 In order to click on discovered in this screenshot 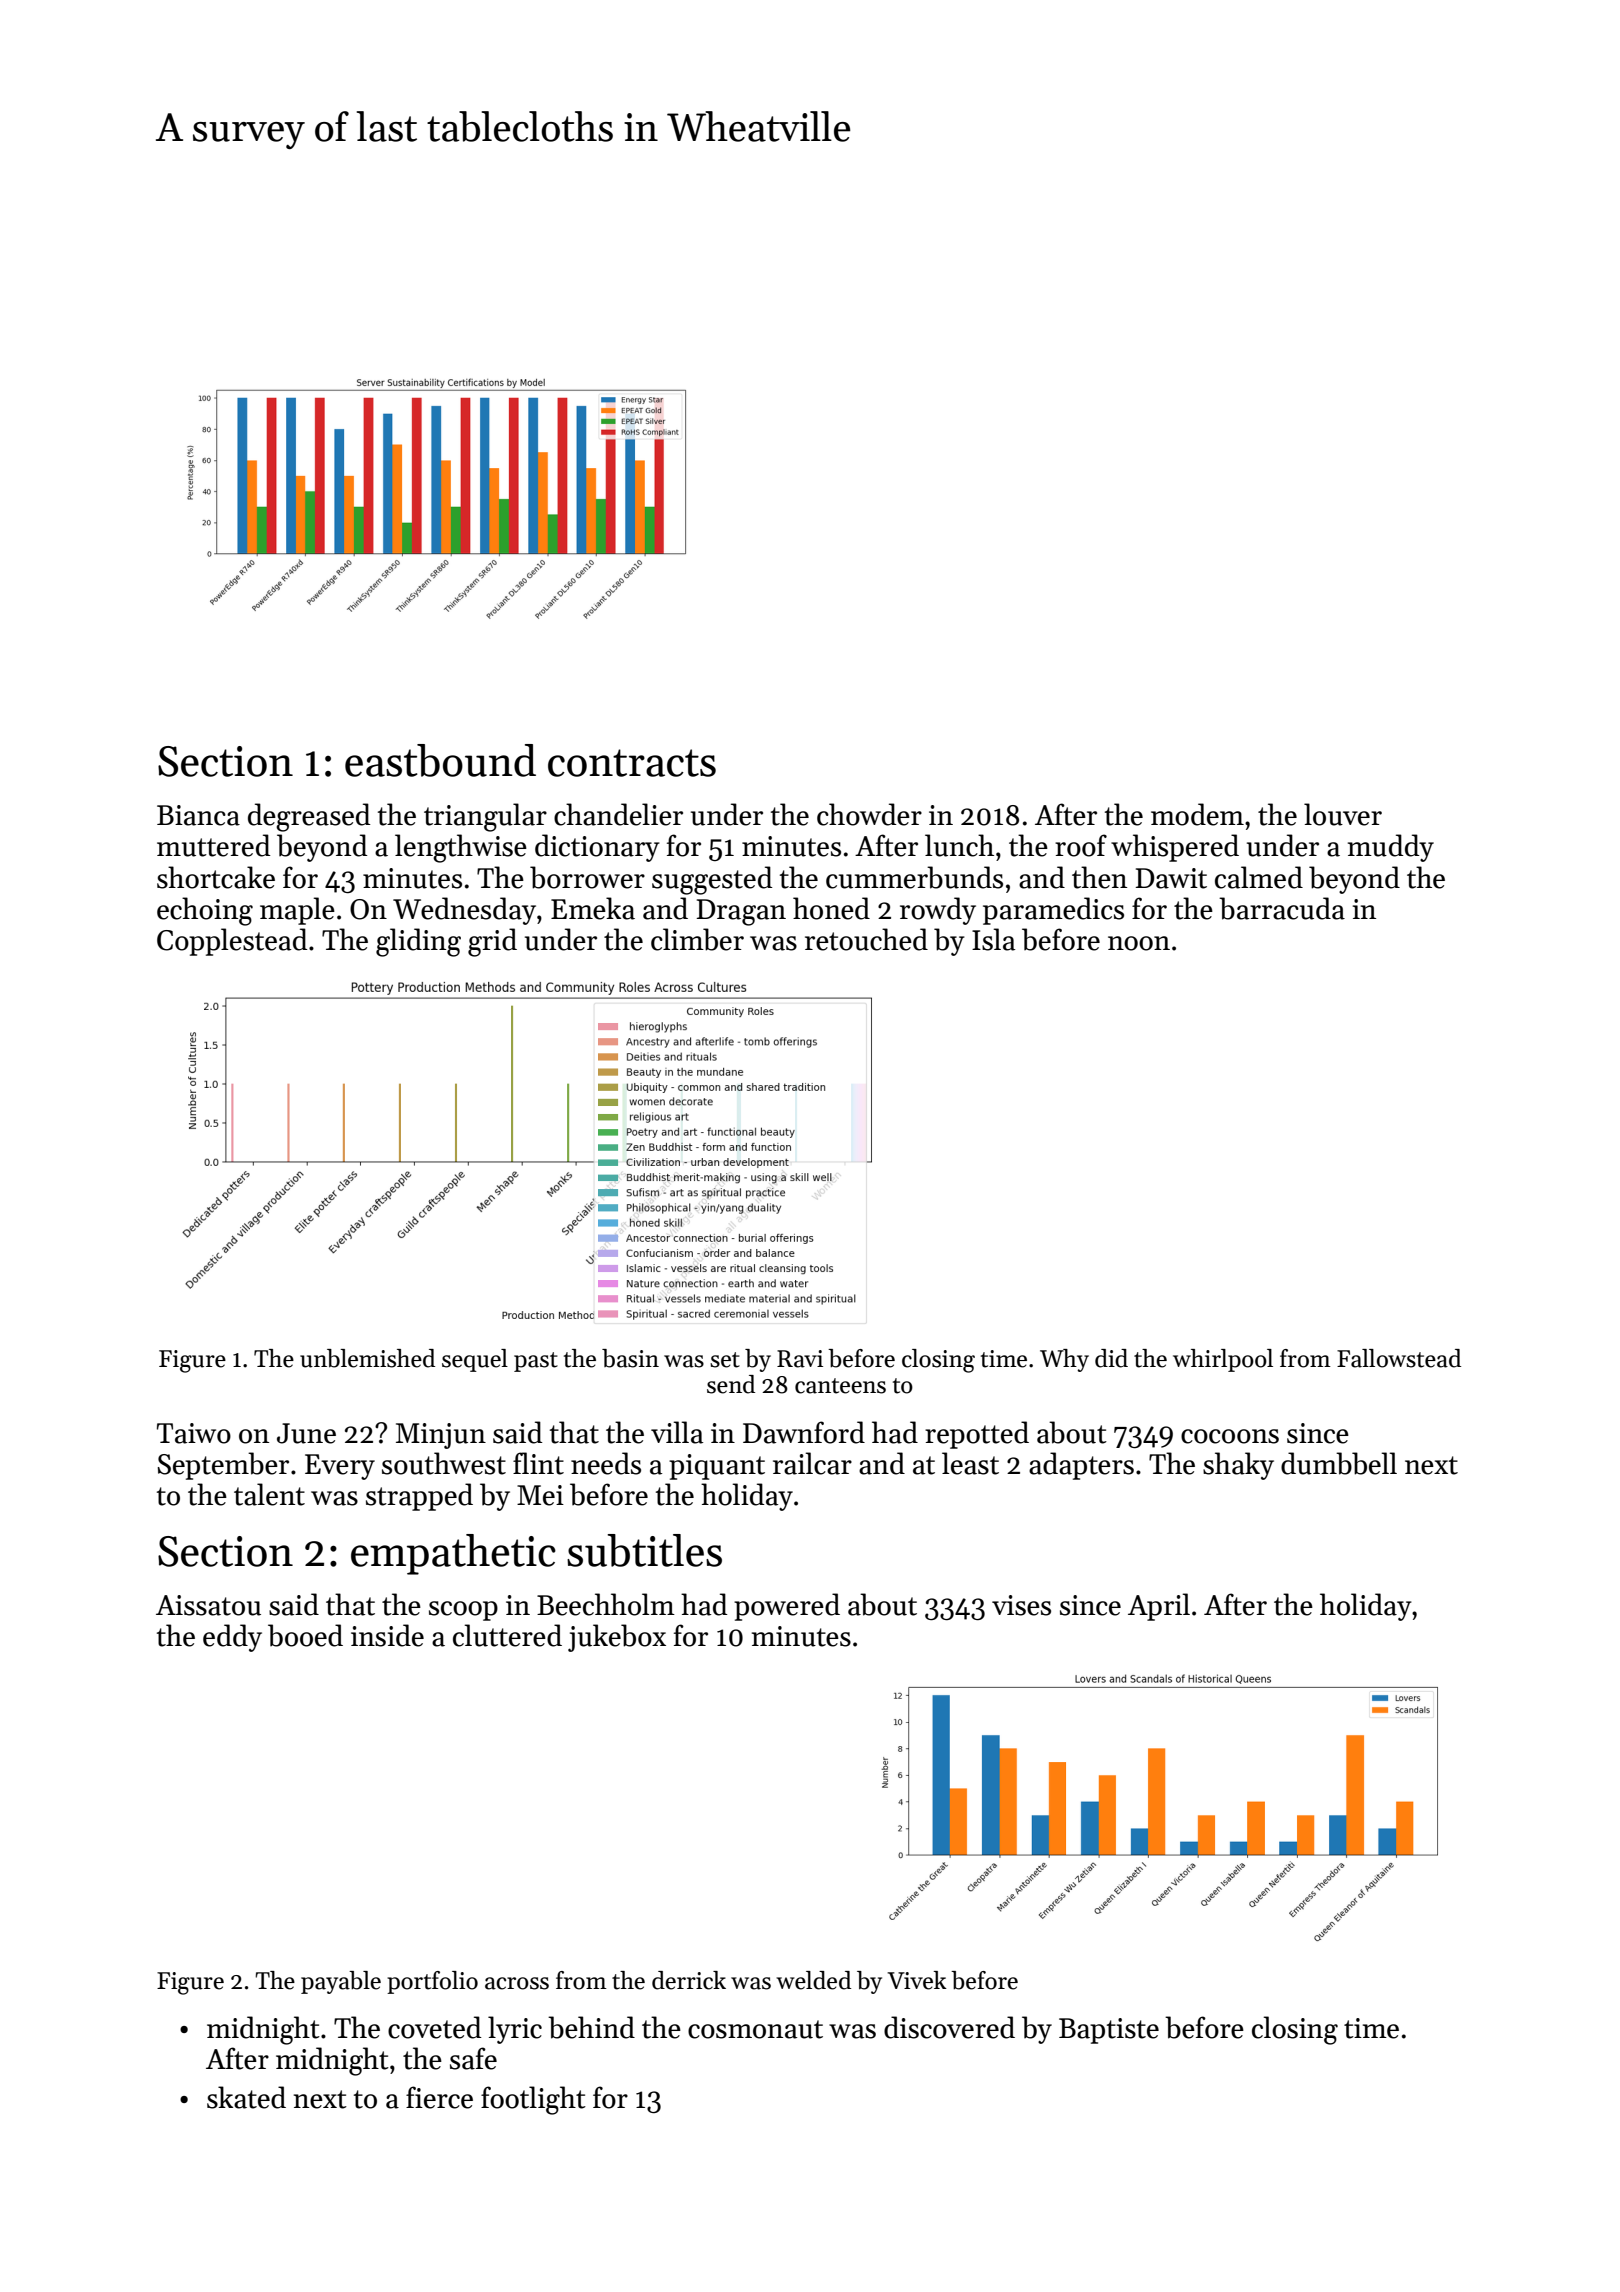, I will do `click(949, 2027)`.
